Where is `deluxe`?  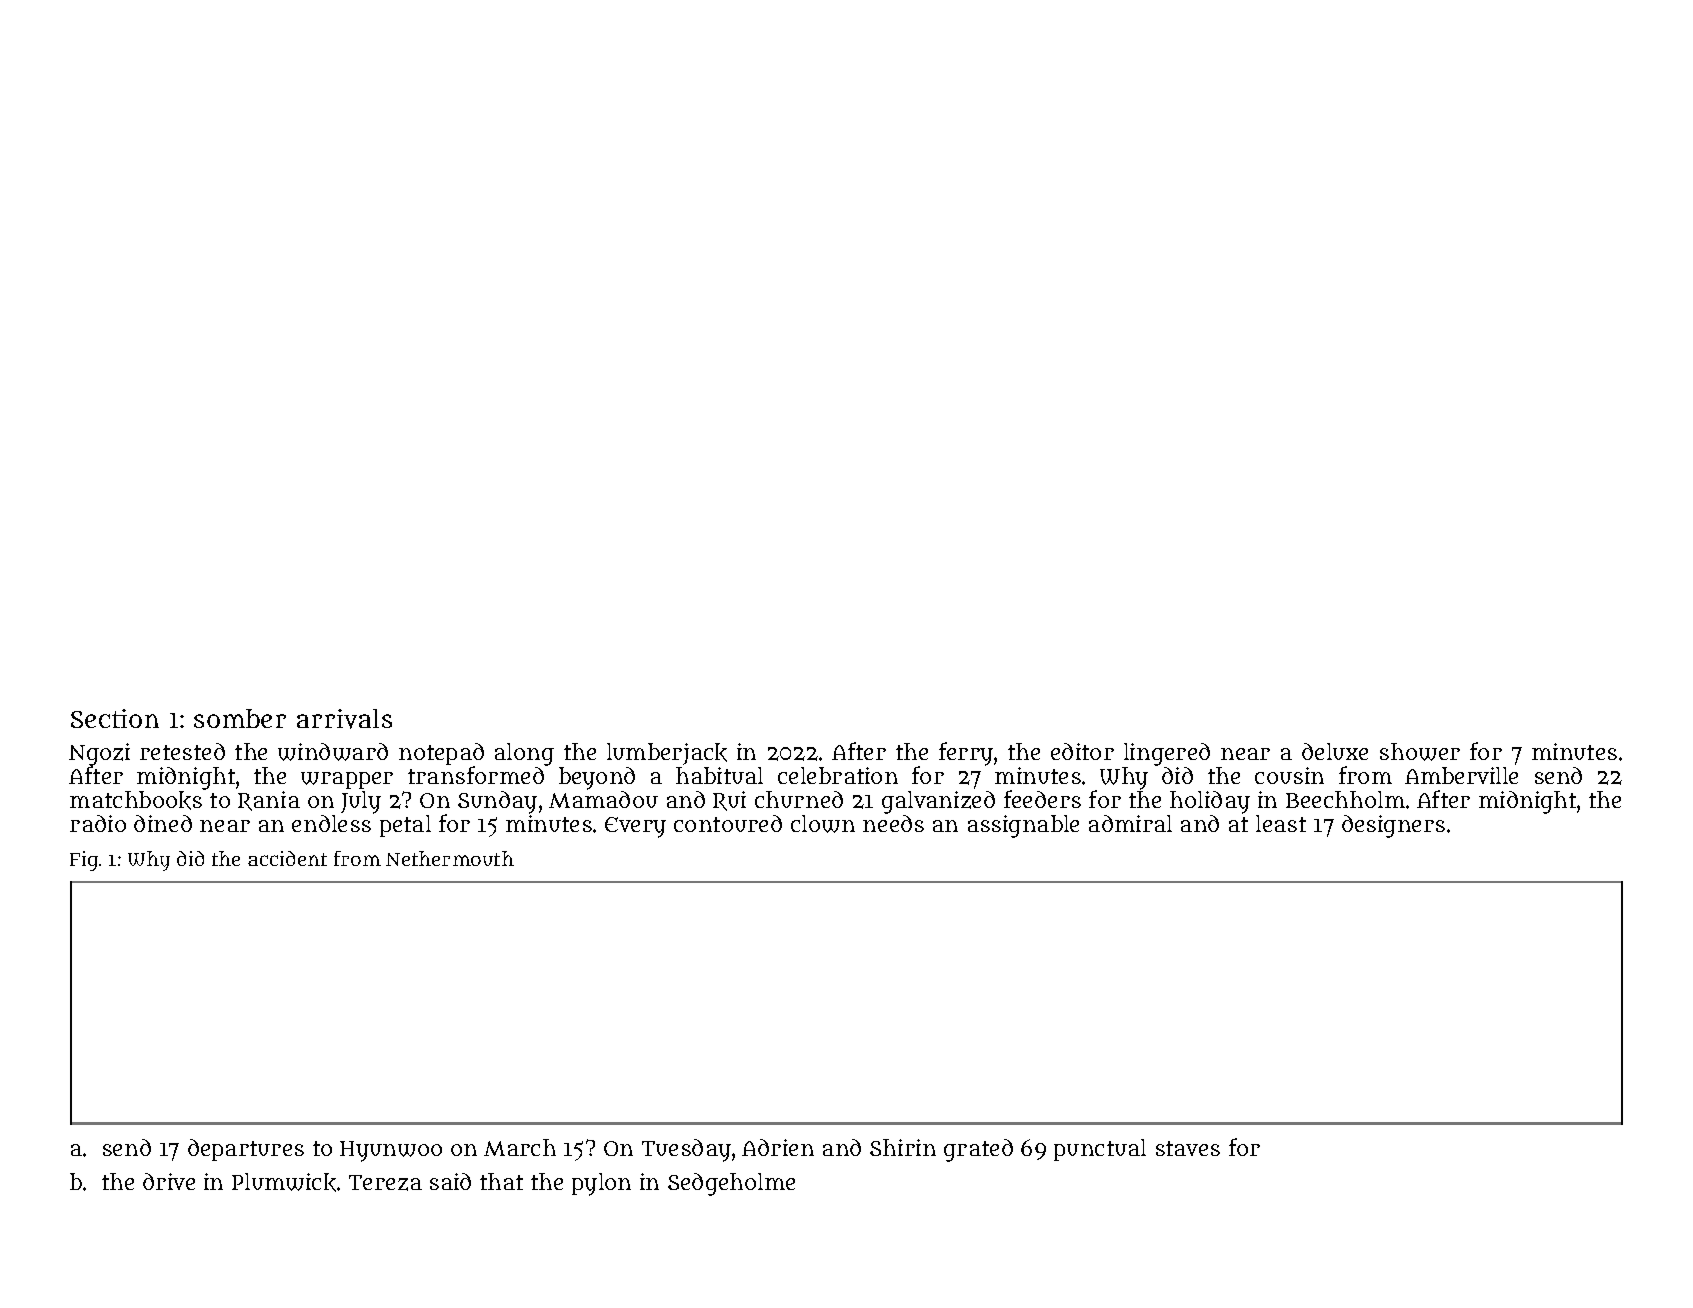
deluxe is located at coordinates (1335, 751).
